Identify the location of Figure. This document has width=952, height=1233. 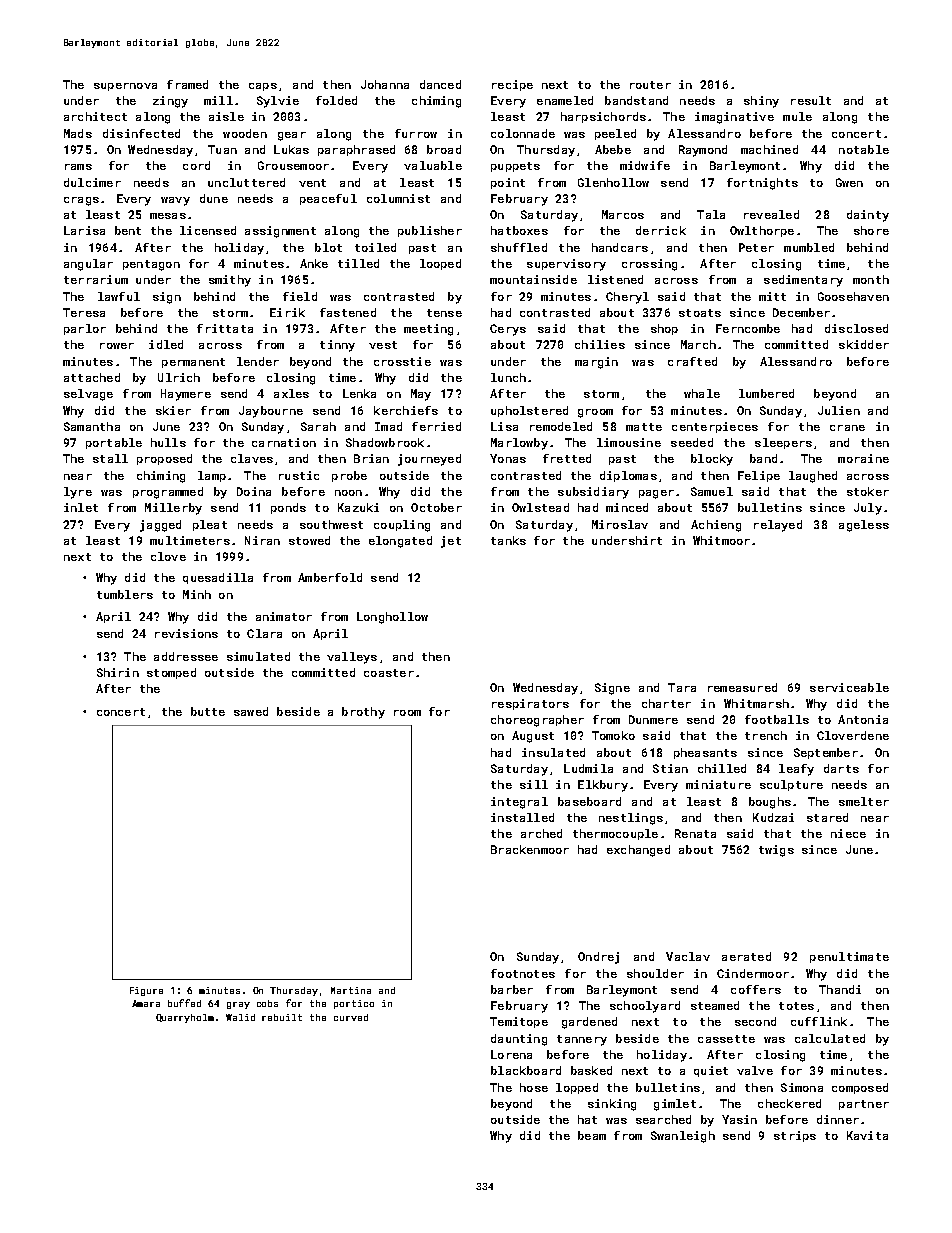
(146, 991).
